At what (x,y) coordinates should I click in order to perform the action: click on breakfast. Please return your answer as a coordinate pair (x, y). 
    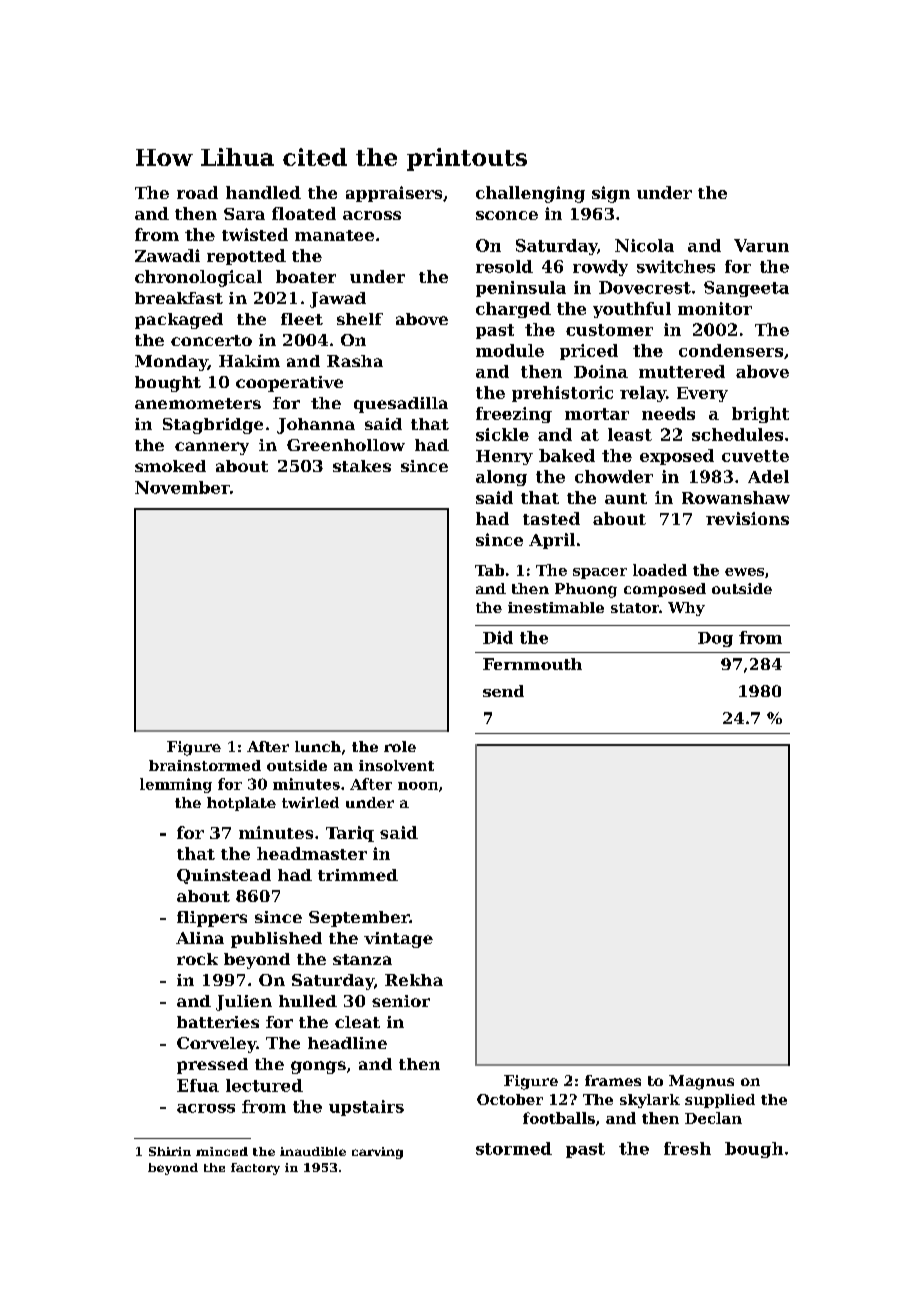
    Looking at the image, I should click on (179, 298).
